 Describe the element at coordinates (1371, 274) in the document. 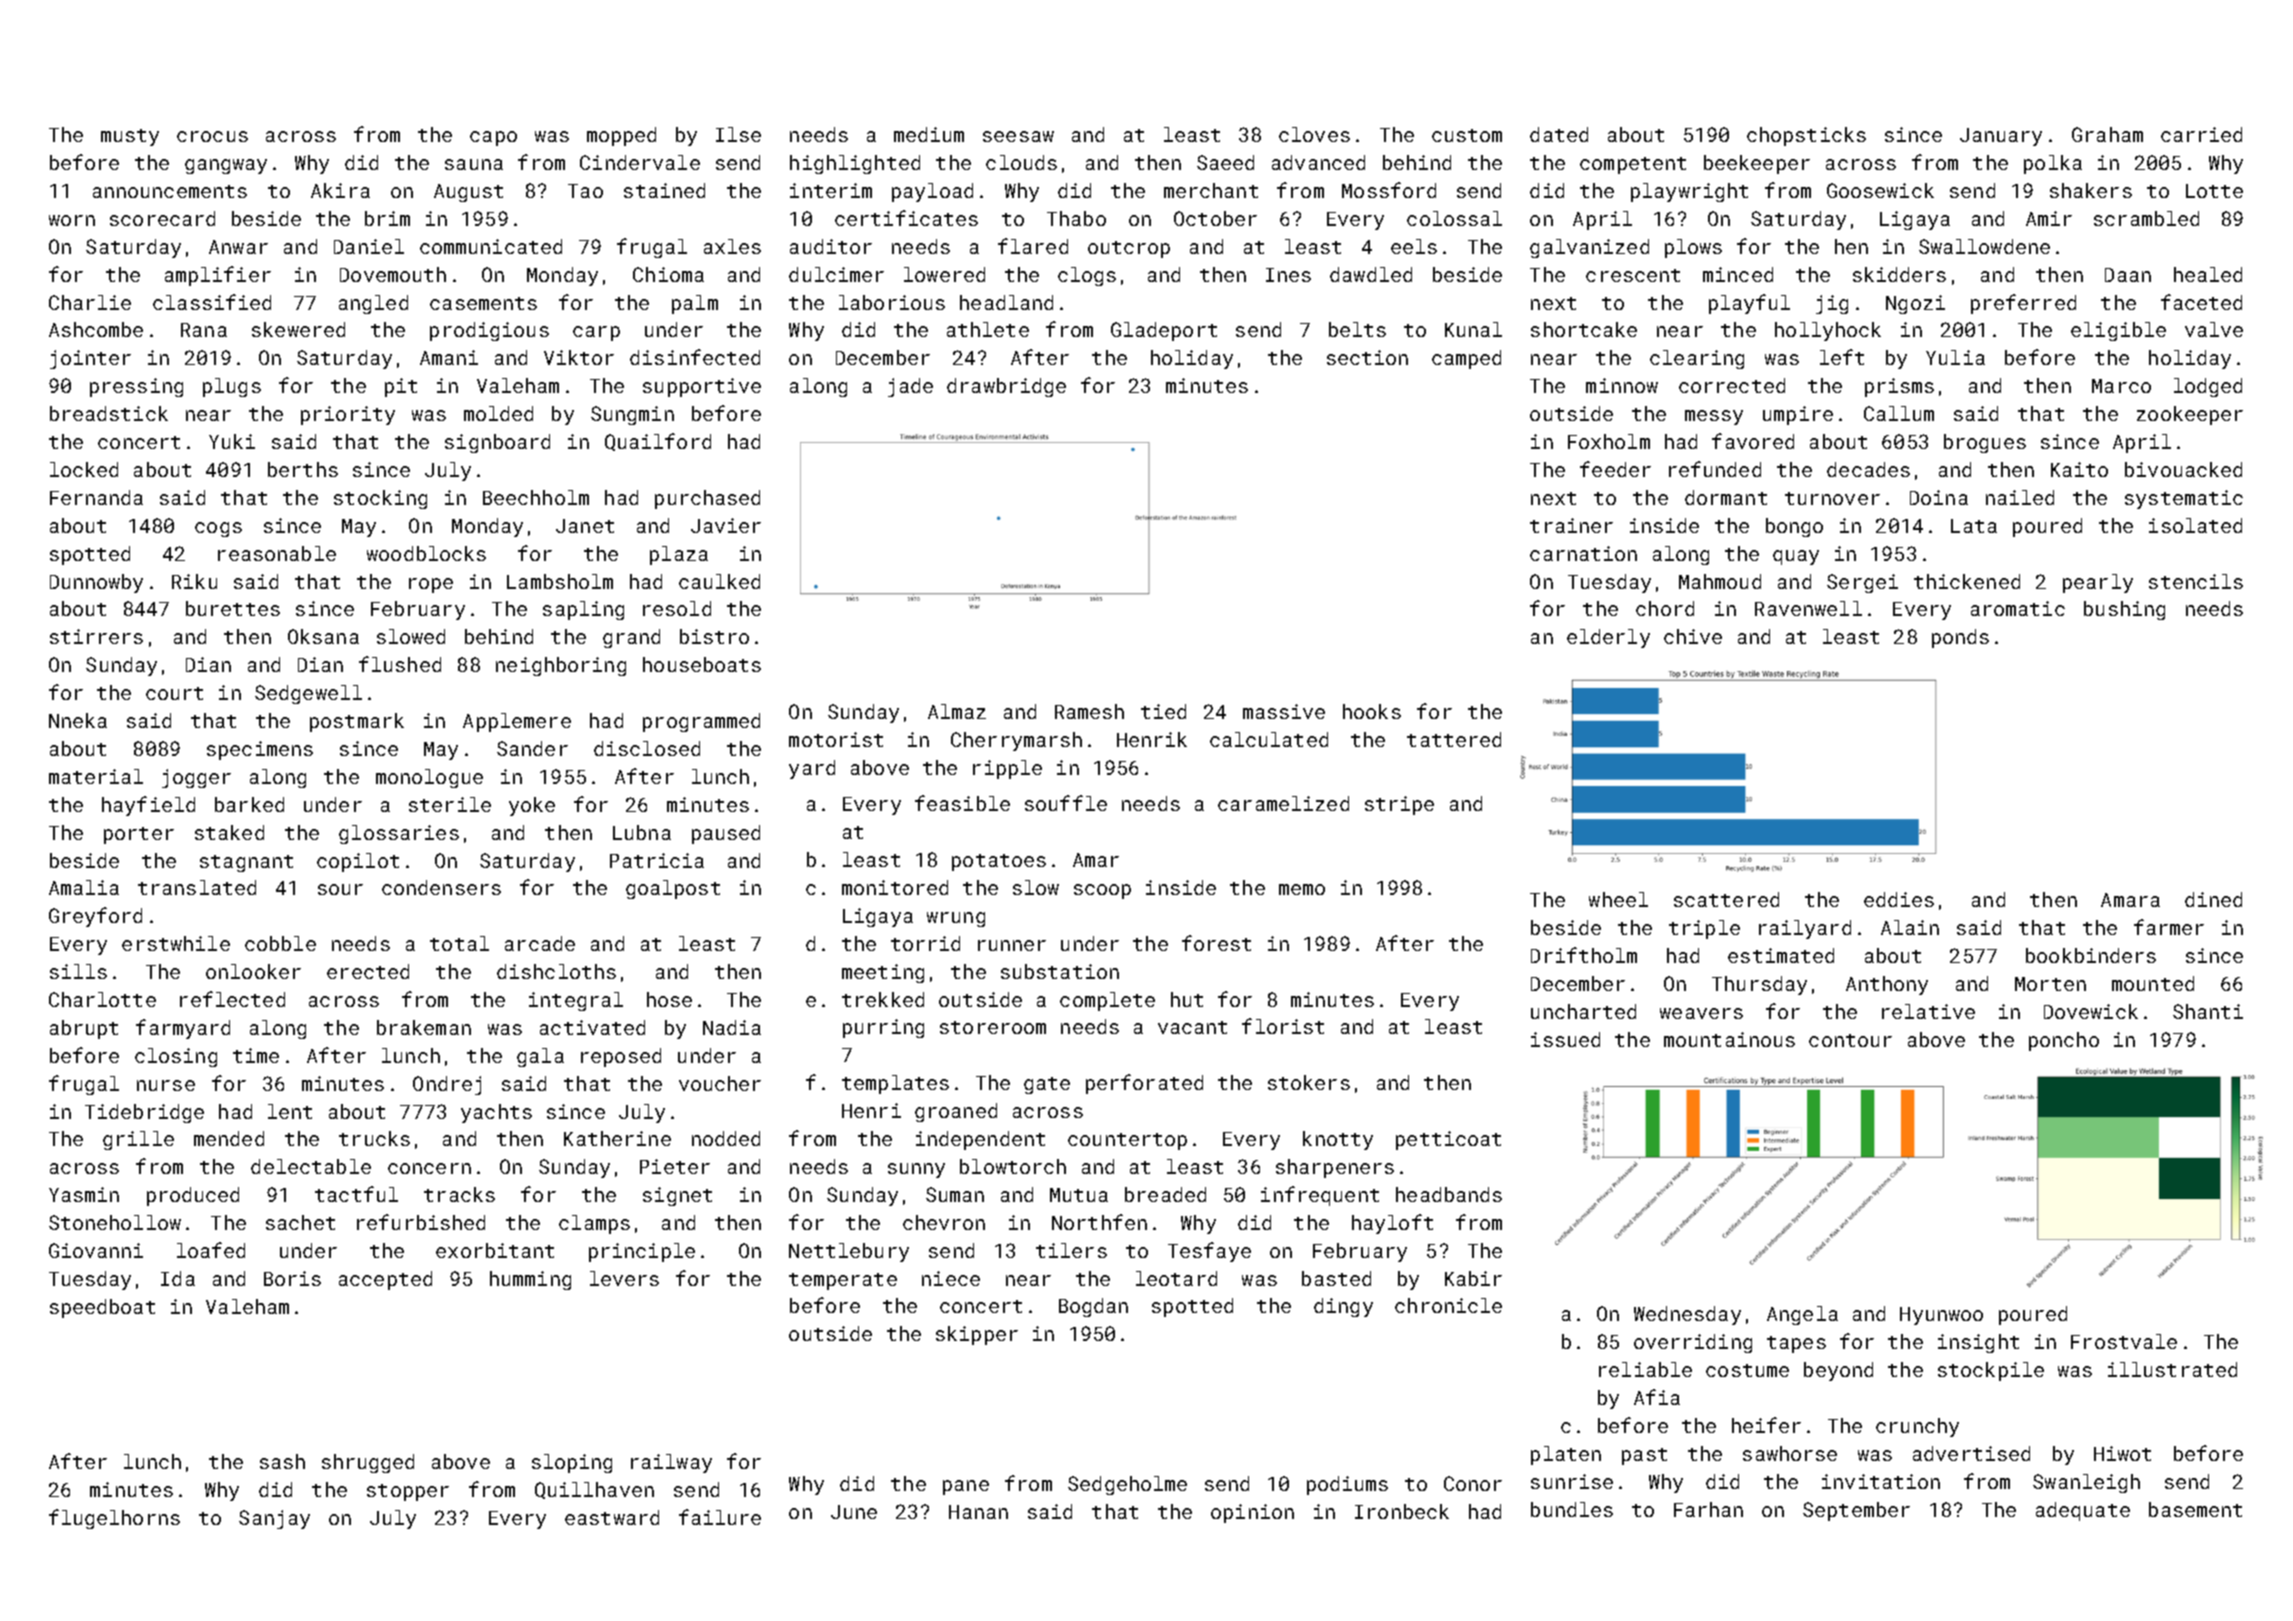

I see `dawdled` at that location.
